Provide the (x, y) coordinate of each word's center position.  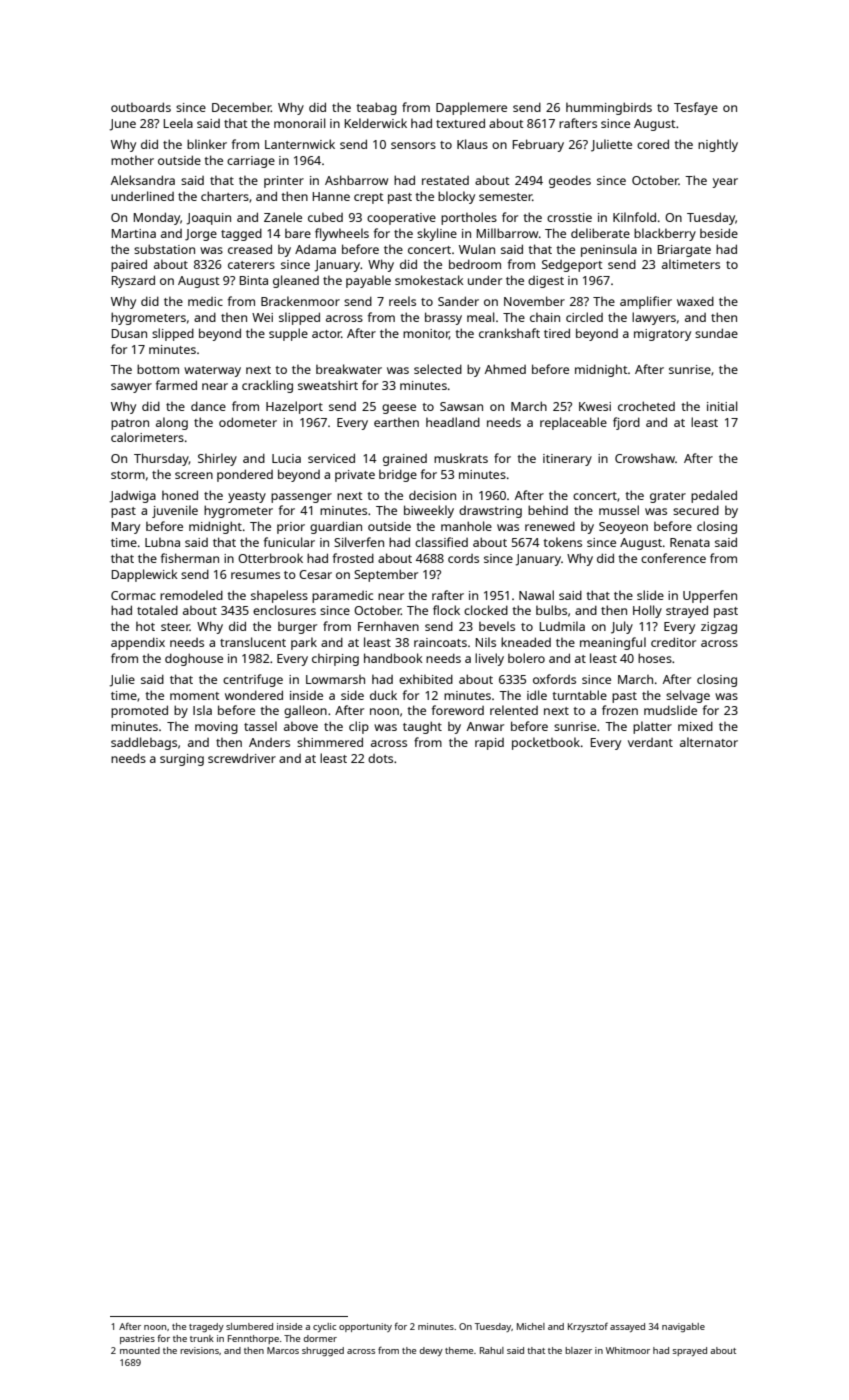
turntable (579, 695)
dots (380, 758)
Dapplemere (471, 108)
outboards (141, 107)
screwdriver (242, 758)
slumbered (249, 1326)
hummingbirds (609, 108)
